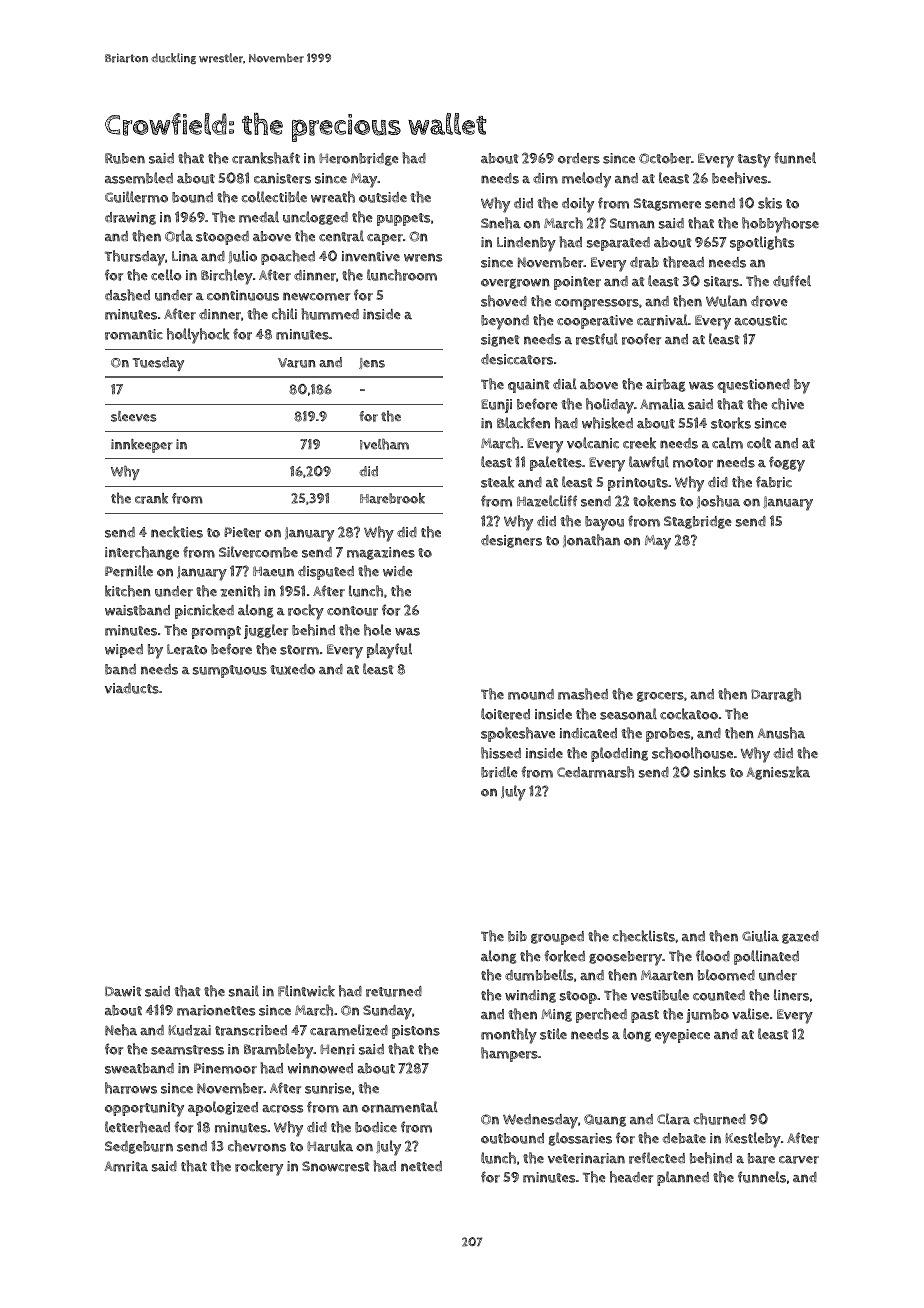  Describe the element at coordinates (754, 161) in the page. I see `tasty` at that location.
